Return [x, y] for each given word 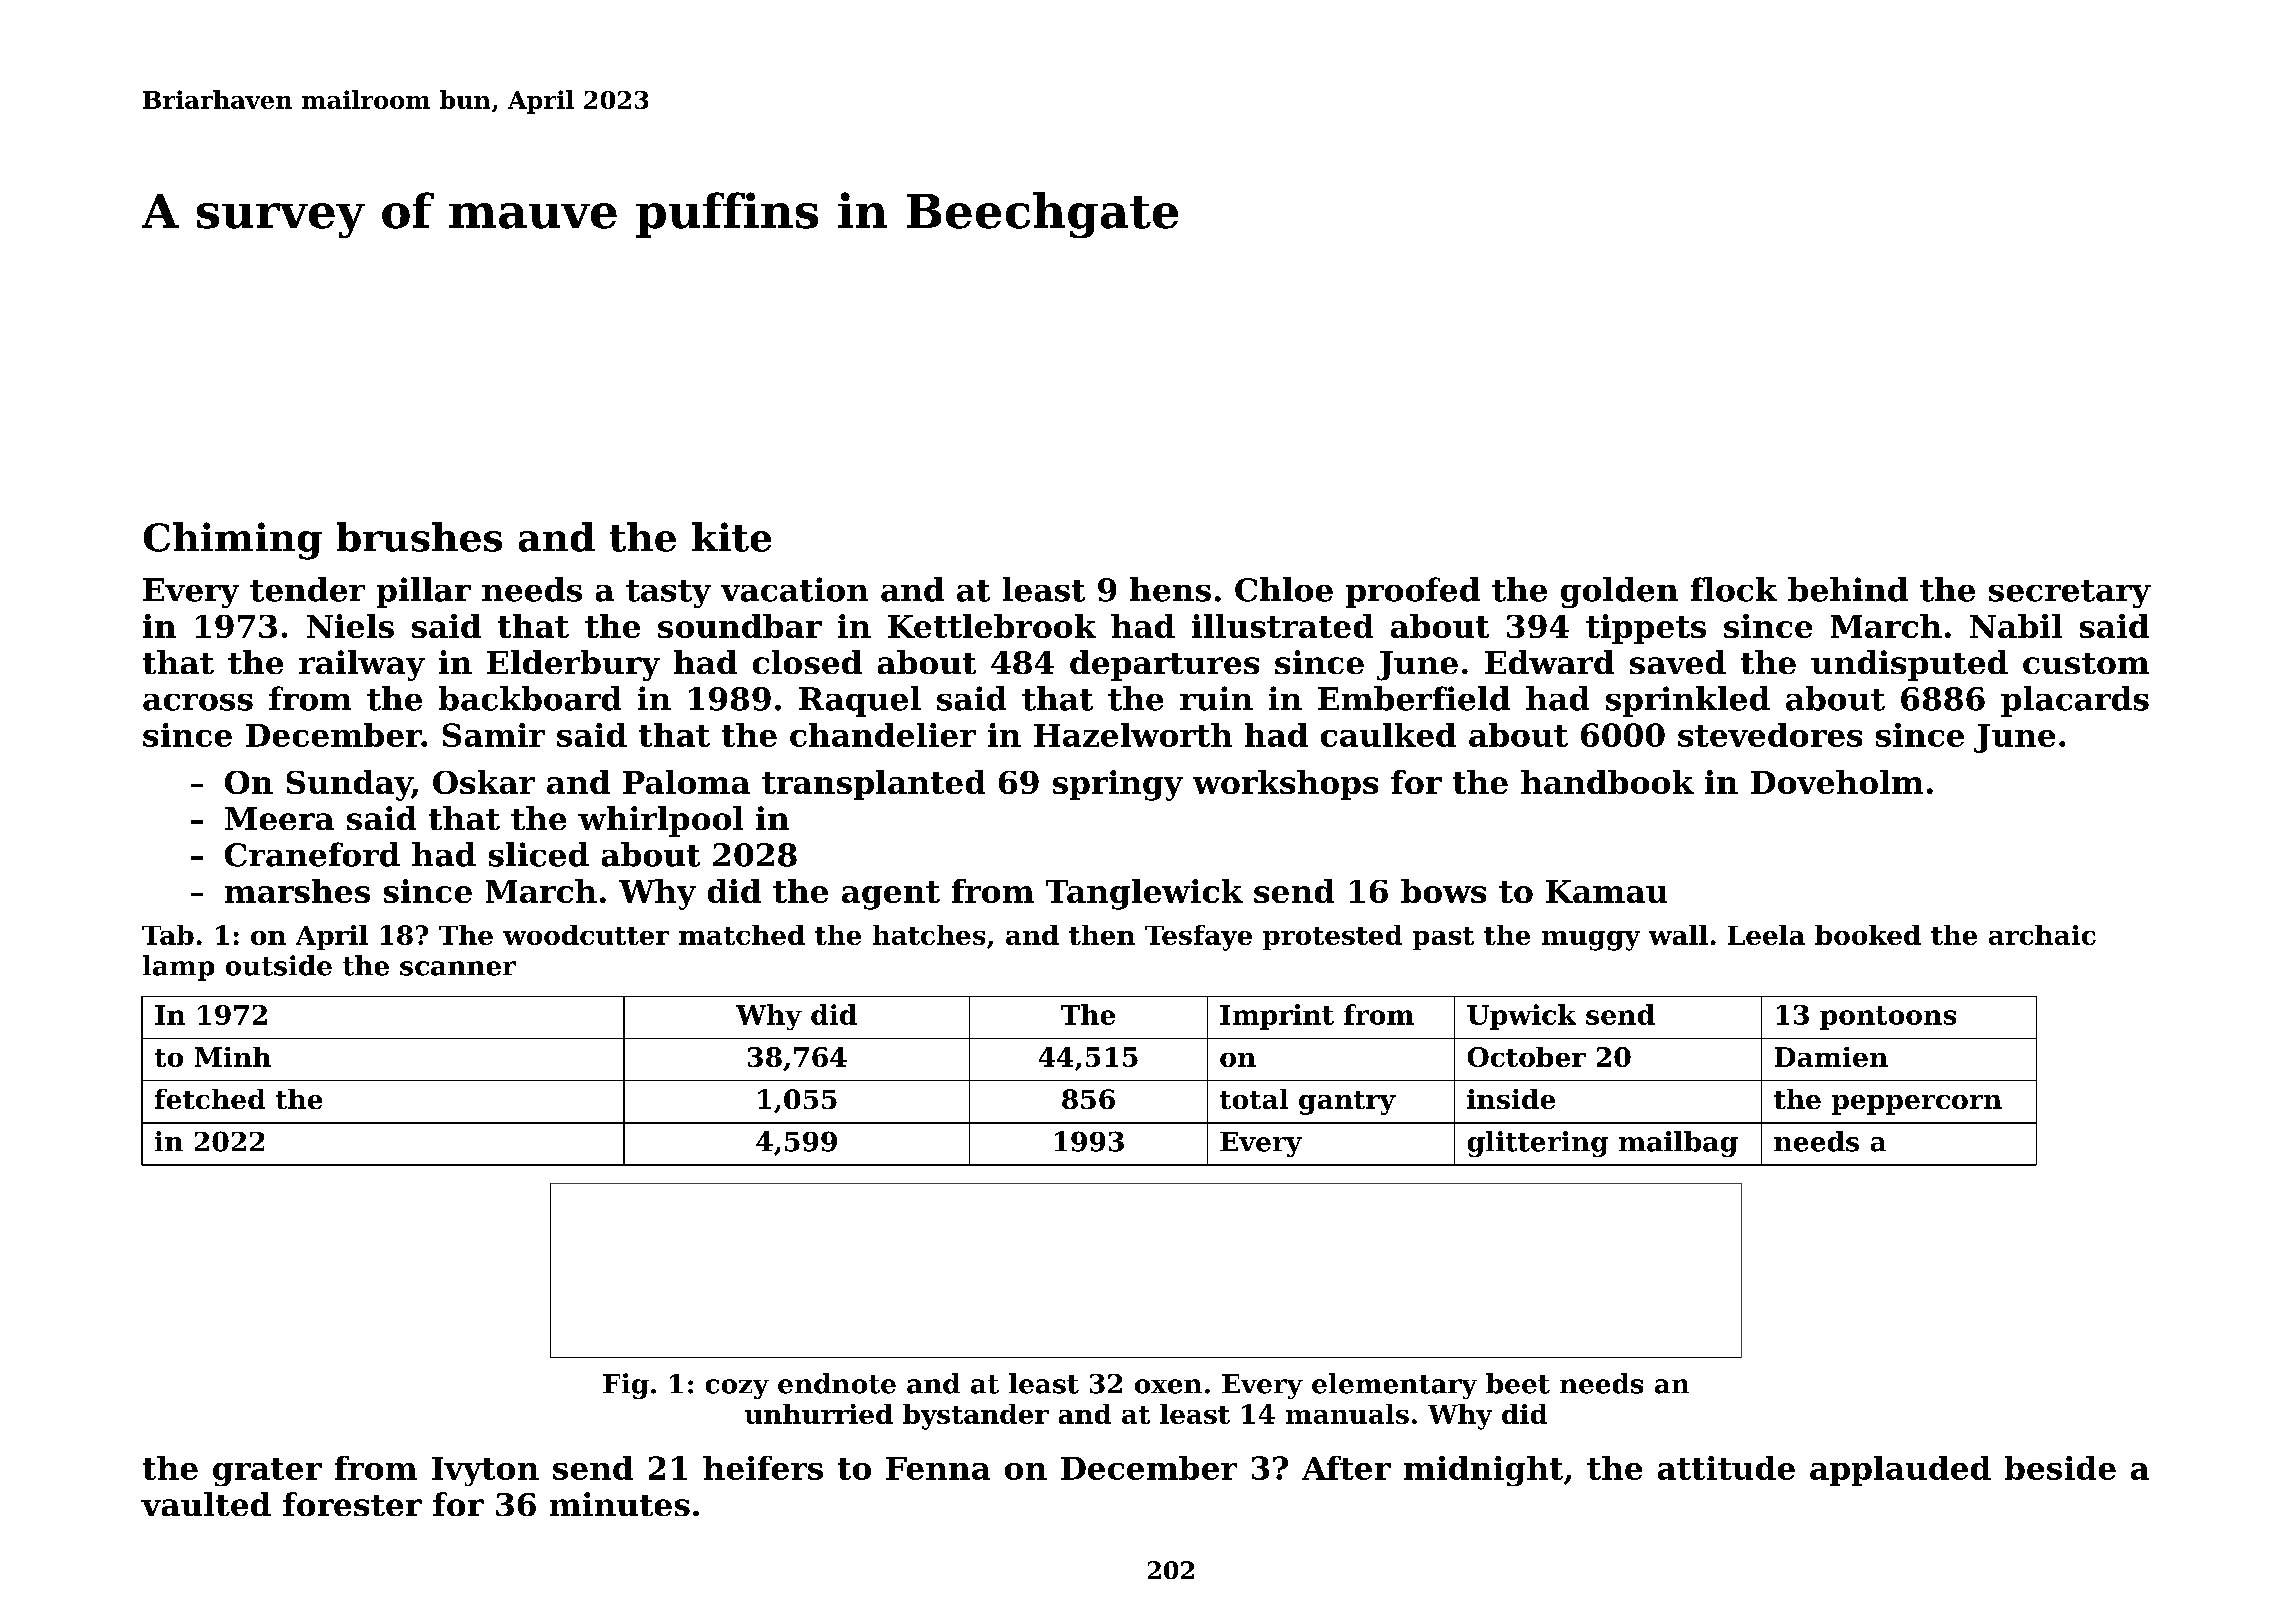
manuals [1347, 1414]
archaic [2042, 935]
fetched [210, 1099]
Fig [626, 1386]
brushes [419, 537]
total [1254, 1099]
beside [2060, 1468]
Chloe [1284, 589]
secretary [2070, 594]
